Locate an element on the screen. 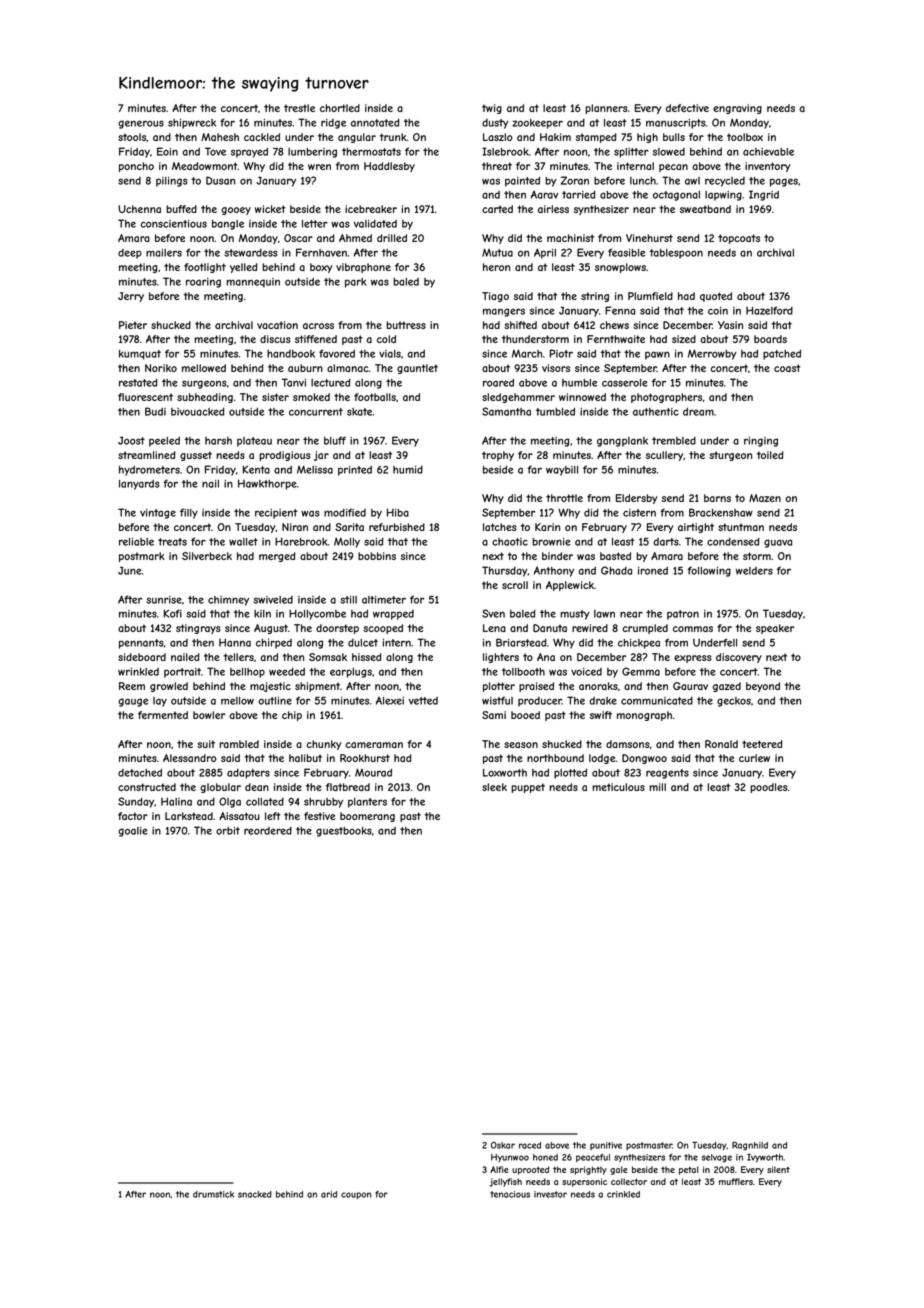 Image resolution: width=924 pixels, height=1308 pixels. tumbled is located at coordinates (555, 412).
